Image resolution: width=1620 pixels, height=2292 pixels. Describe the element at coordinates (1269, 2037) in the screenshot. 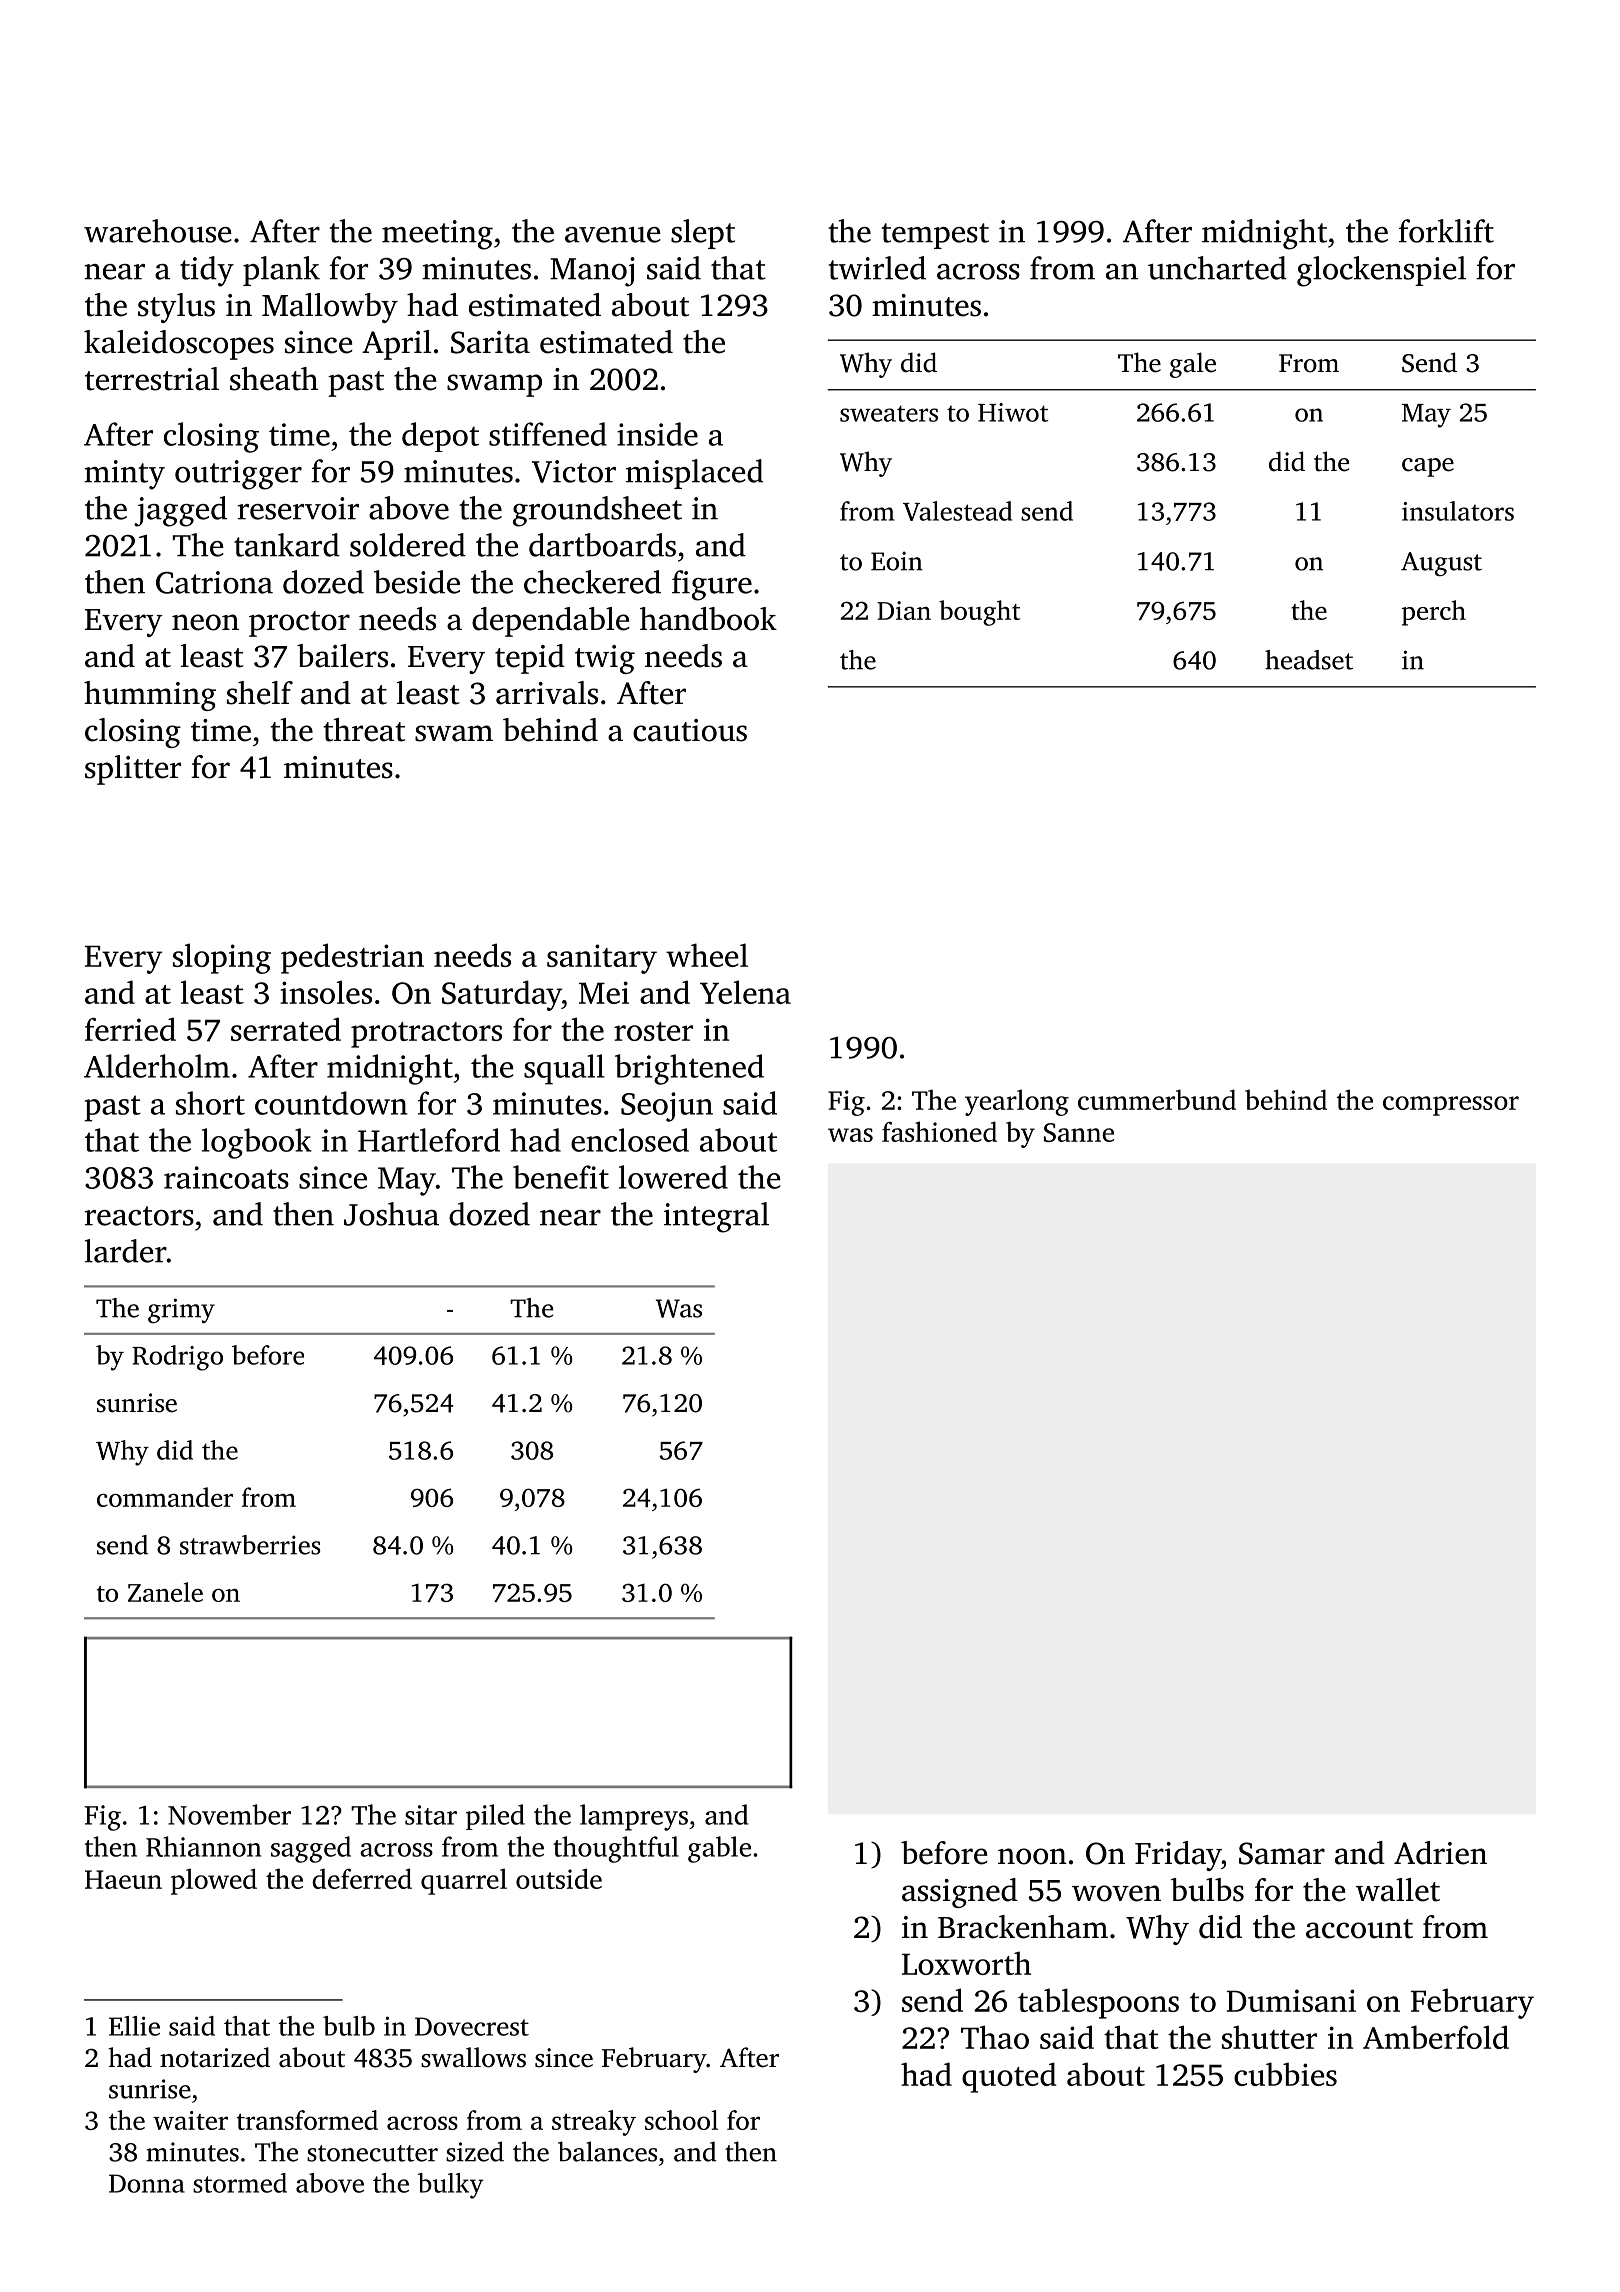

I see `shutter` at that location.
